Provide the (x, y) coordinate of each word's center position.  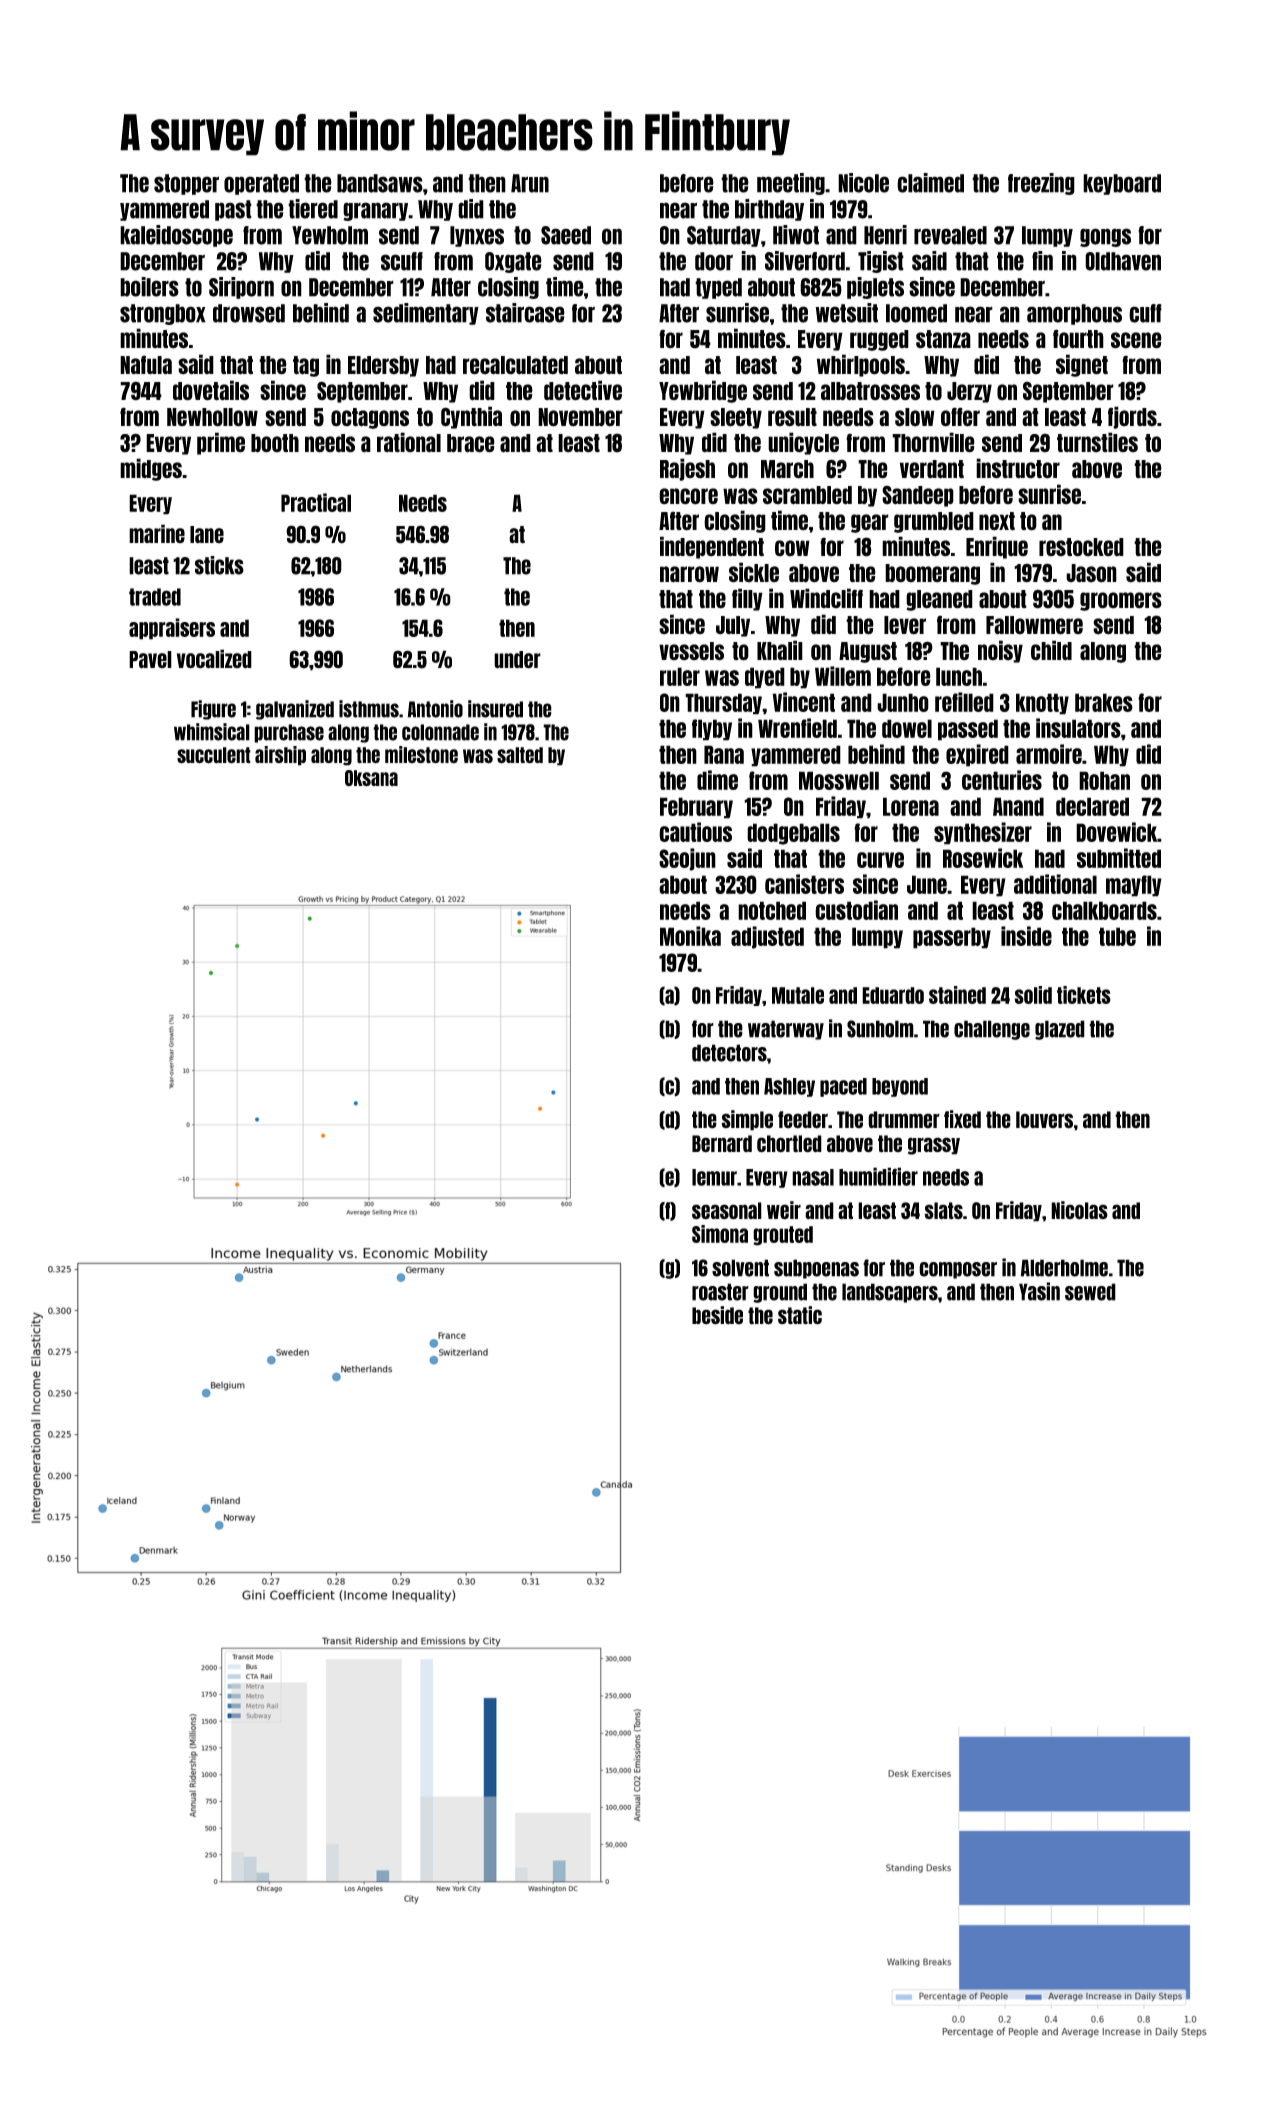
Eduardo (893, 995)
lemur (714, 1177)
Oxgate (513, 262)
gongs (1105, 237)
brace (471, 443)
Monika (690, 936)
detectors (729, 1053)
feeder (803, 1120)
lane (207, 534)
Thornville (933, 442)
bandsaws (380, 183)
